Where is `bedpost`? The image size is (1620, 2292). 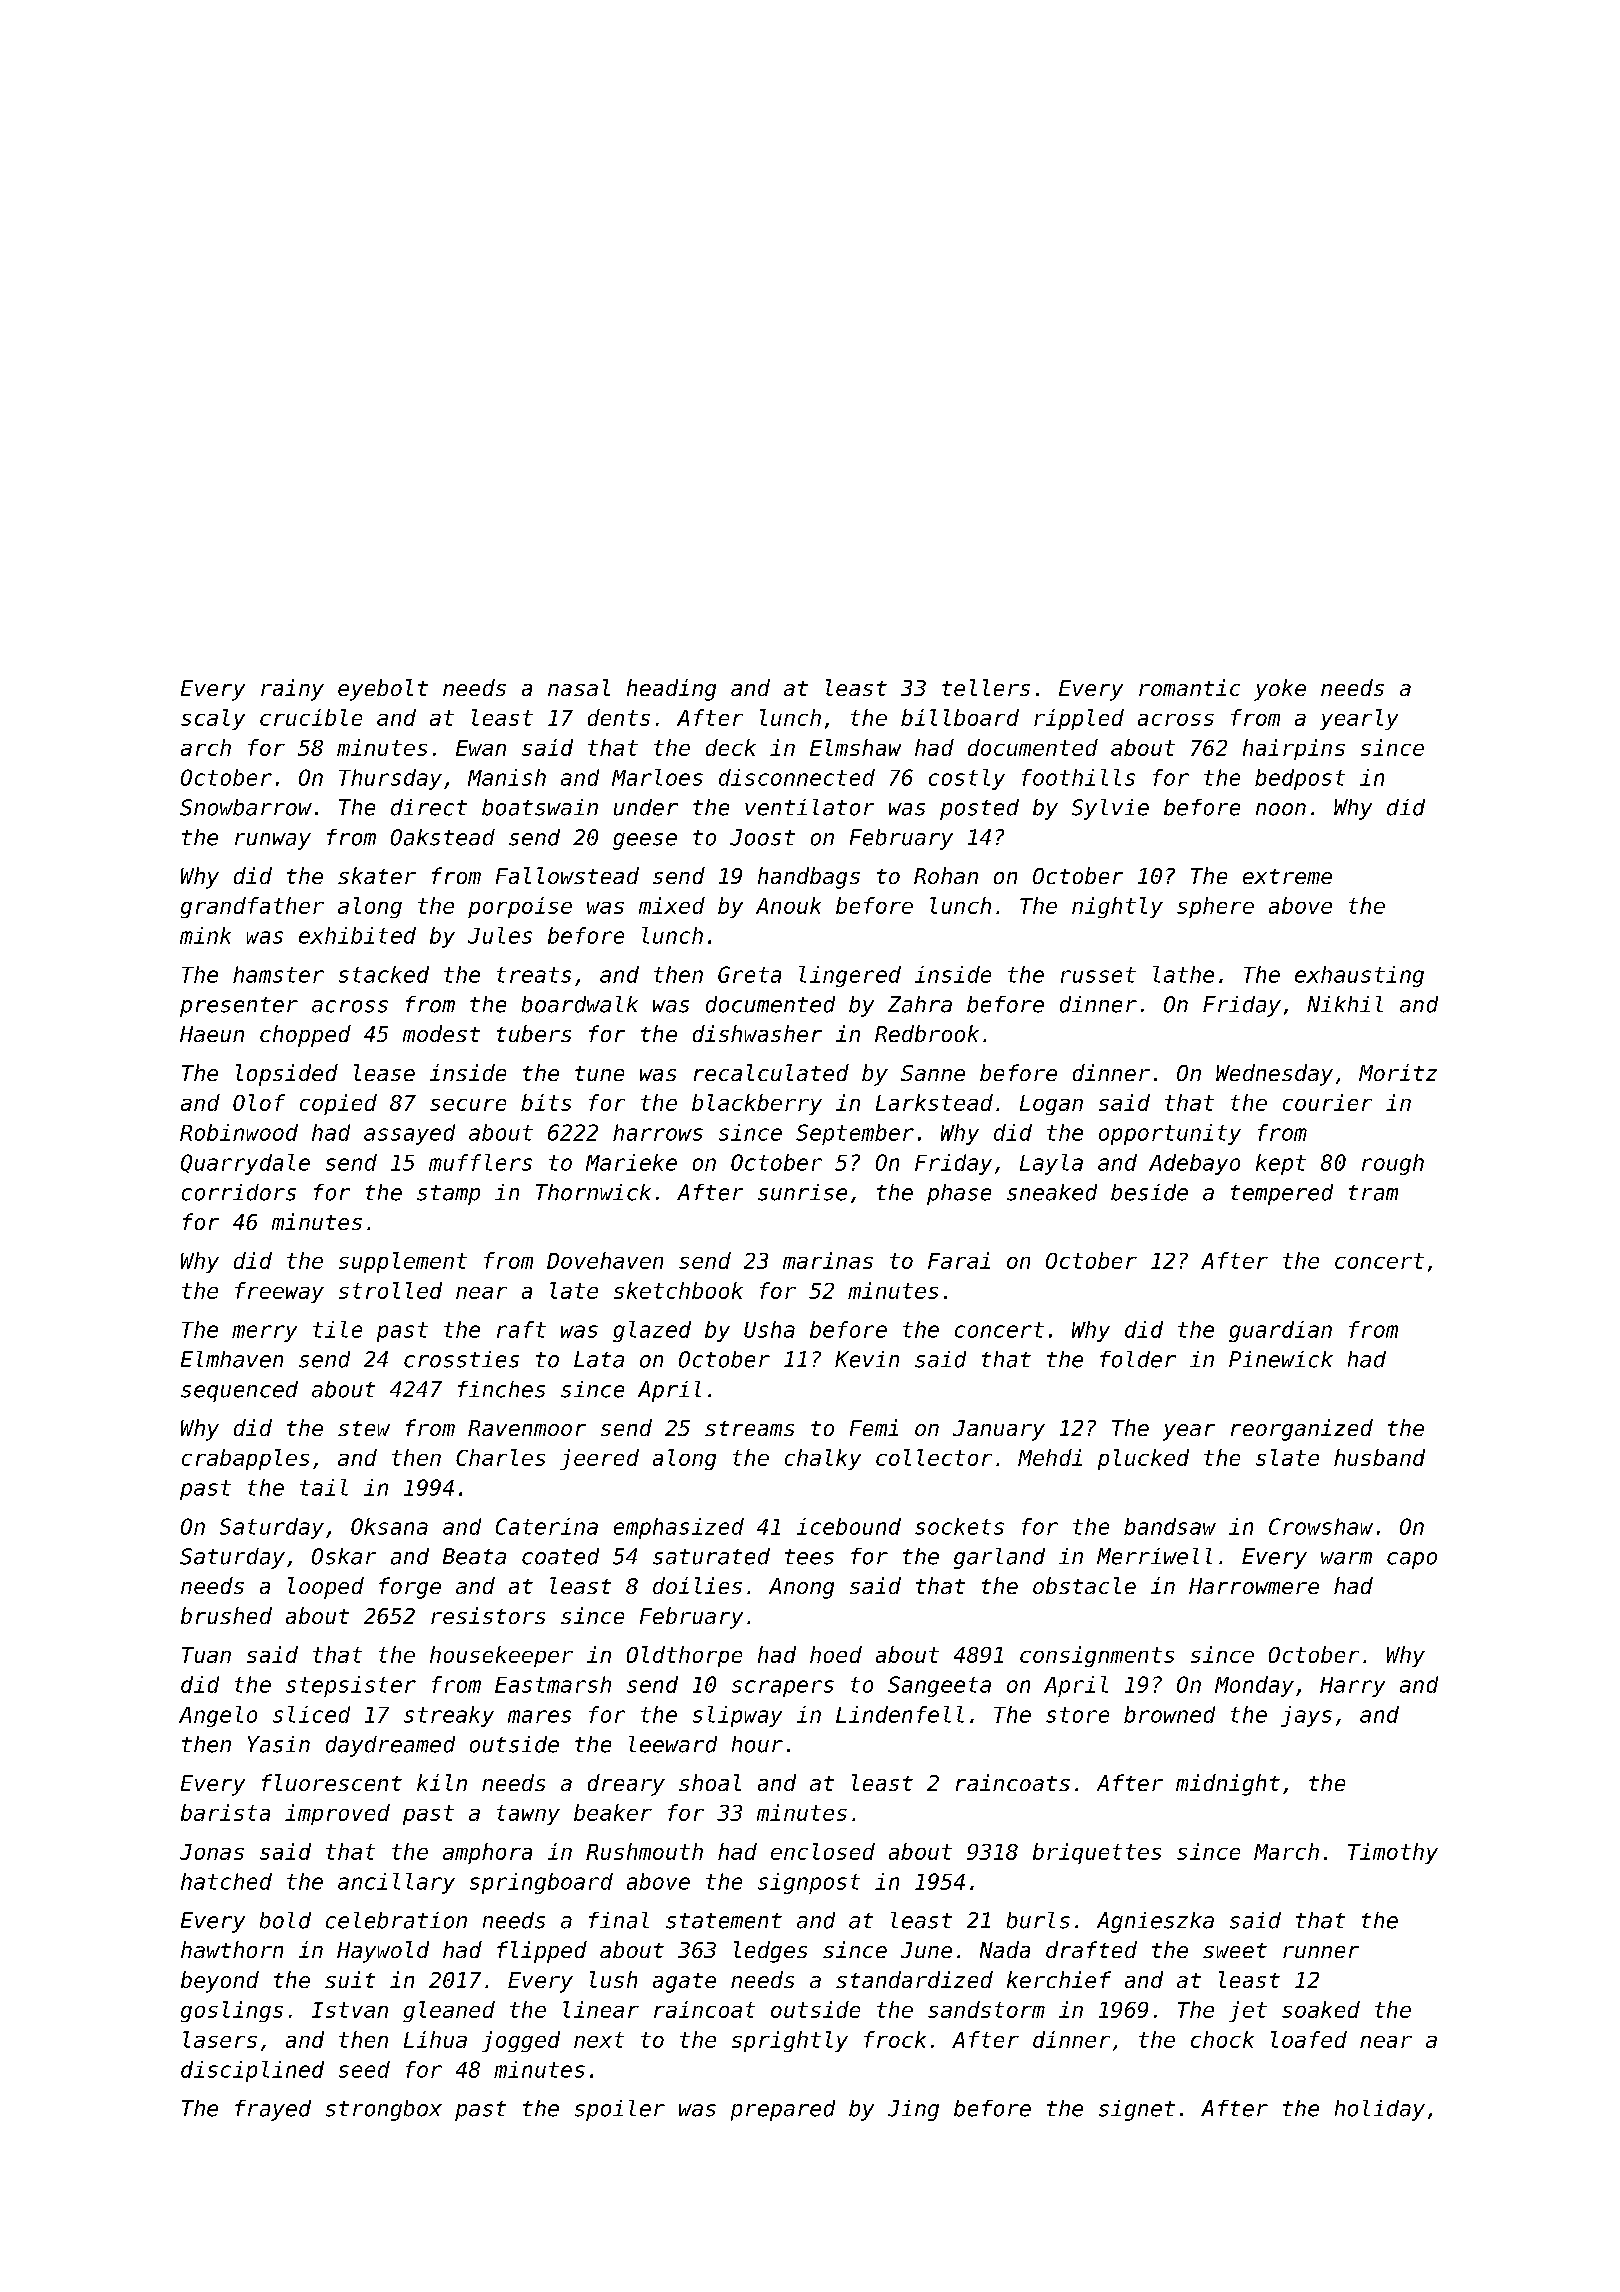 bedpost is located at coordinates (1300, 779).
